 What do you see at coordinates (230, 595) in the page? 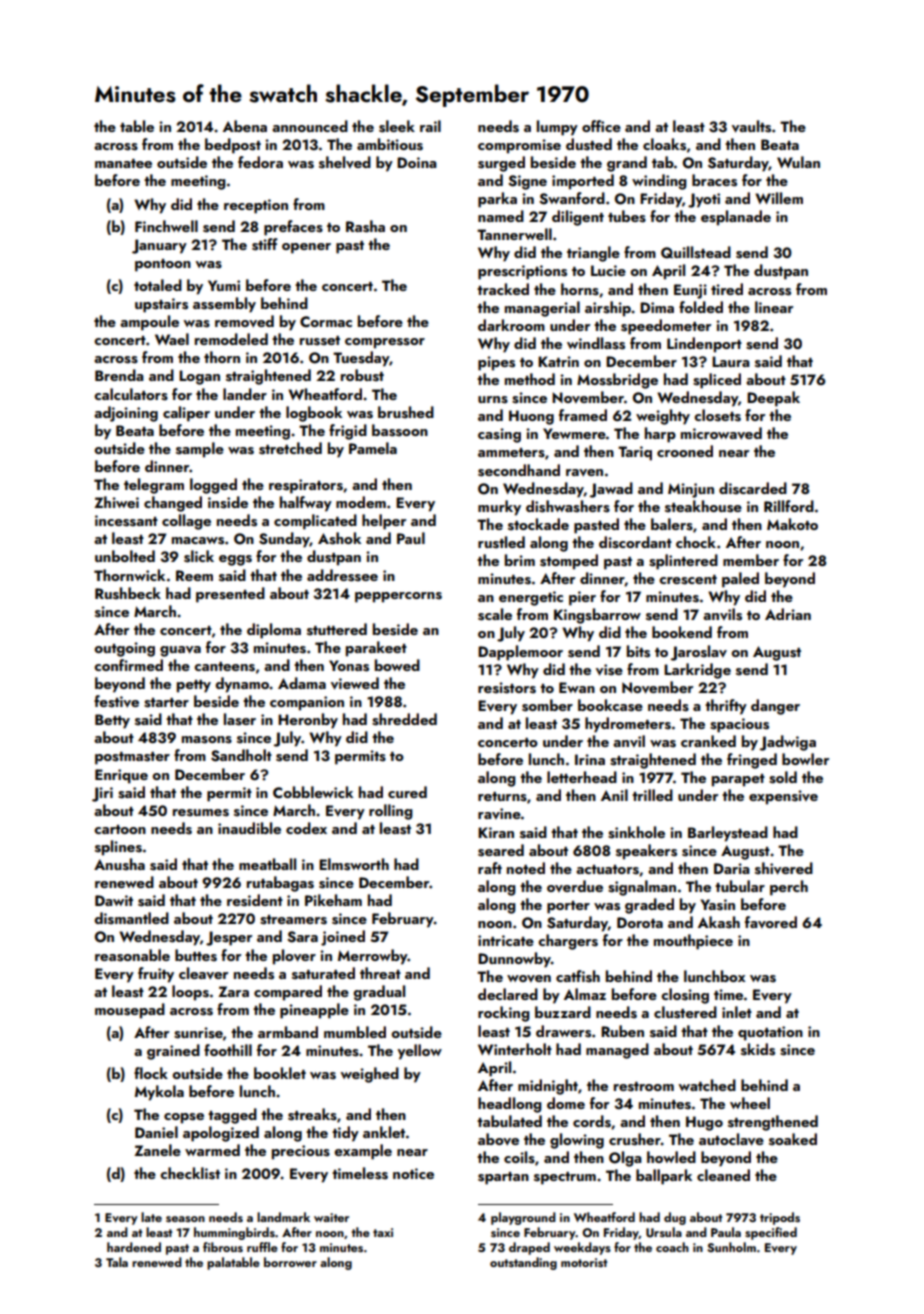
I see `presented` at bounding box center [230, 595].
